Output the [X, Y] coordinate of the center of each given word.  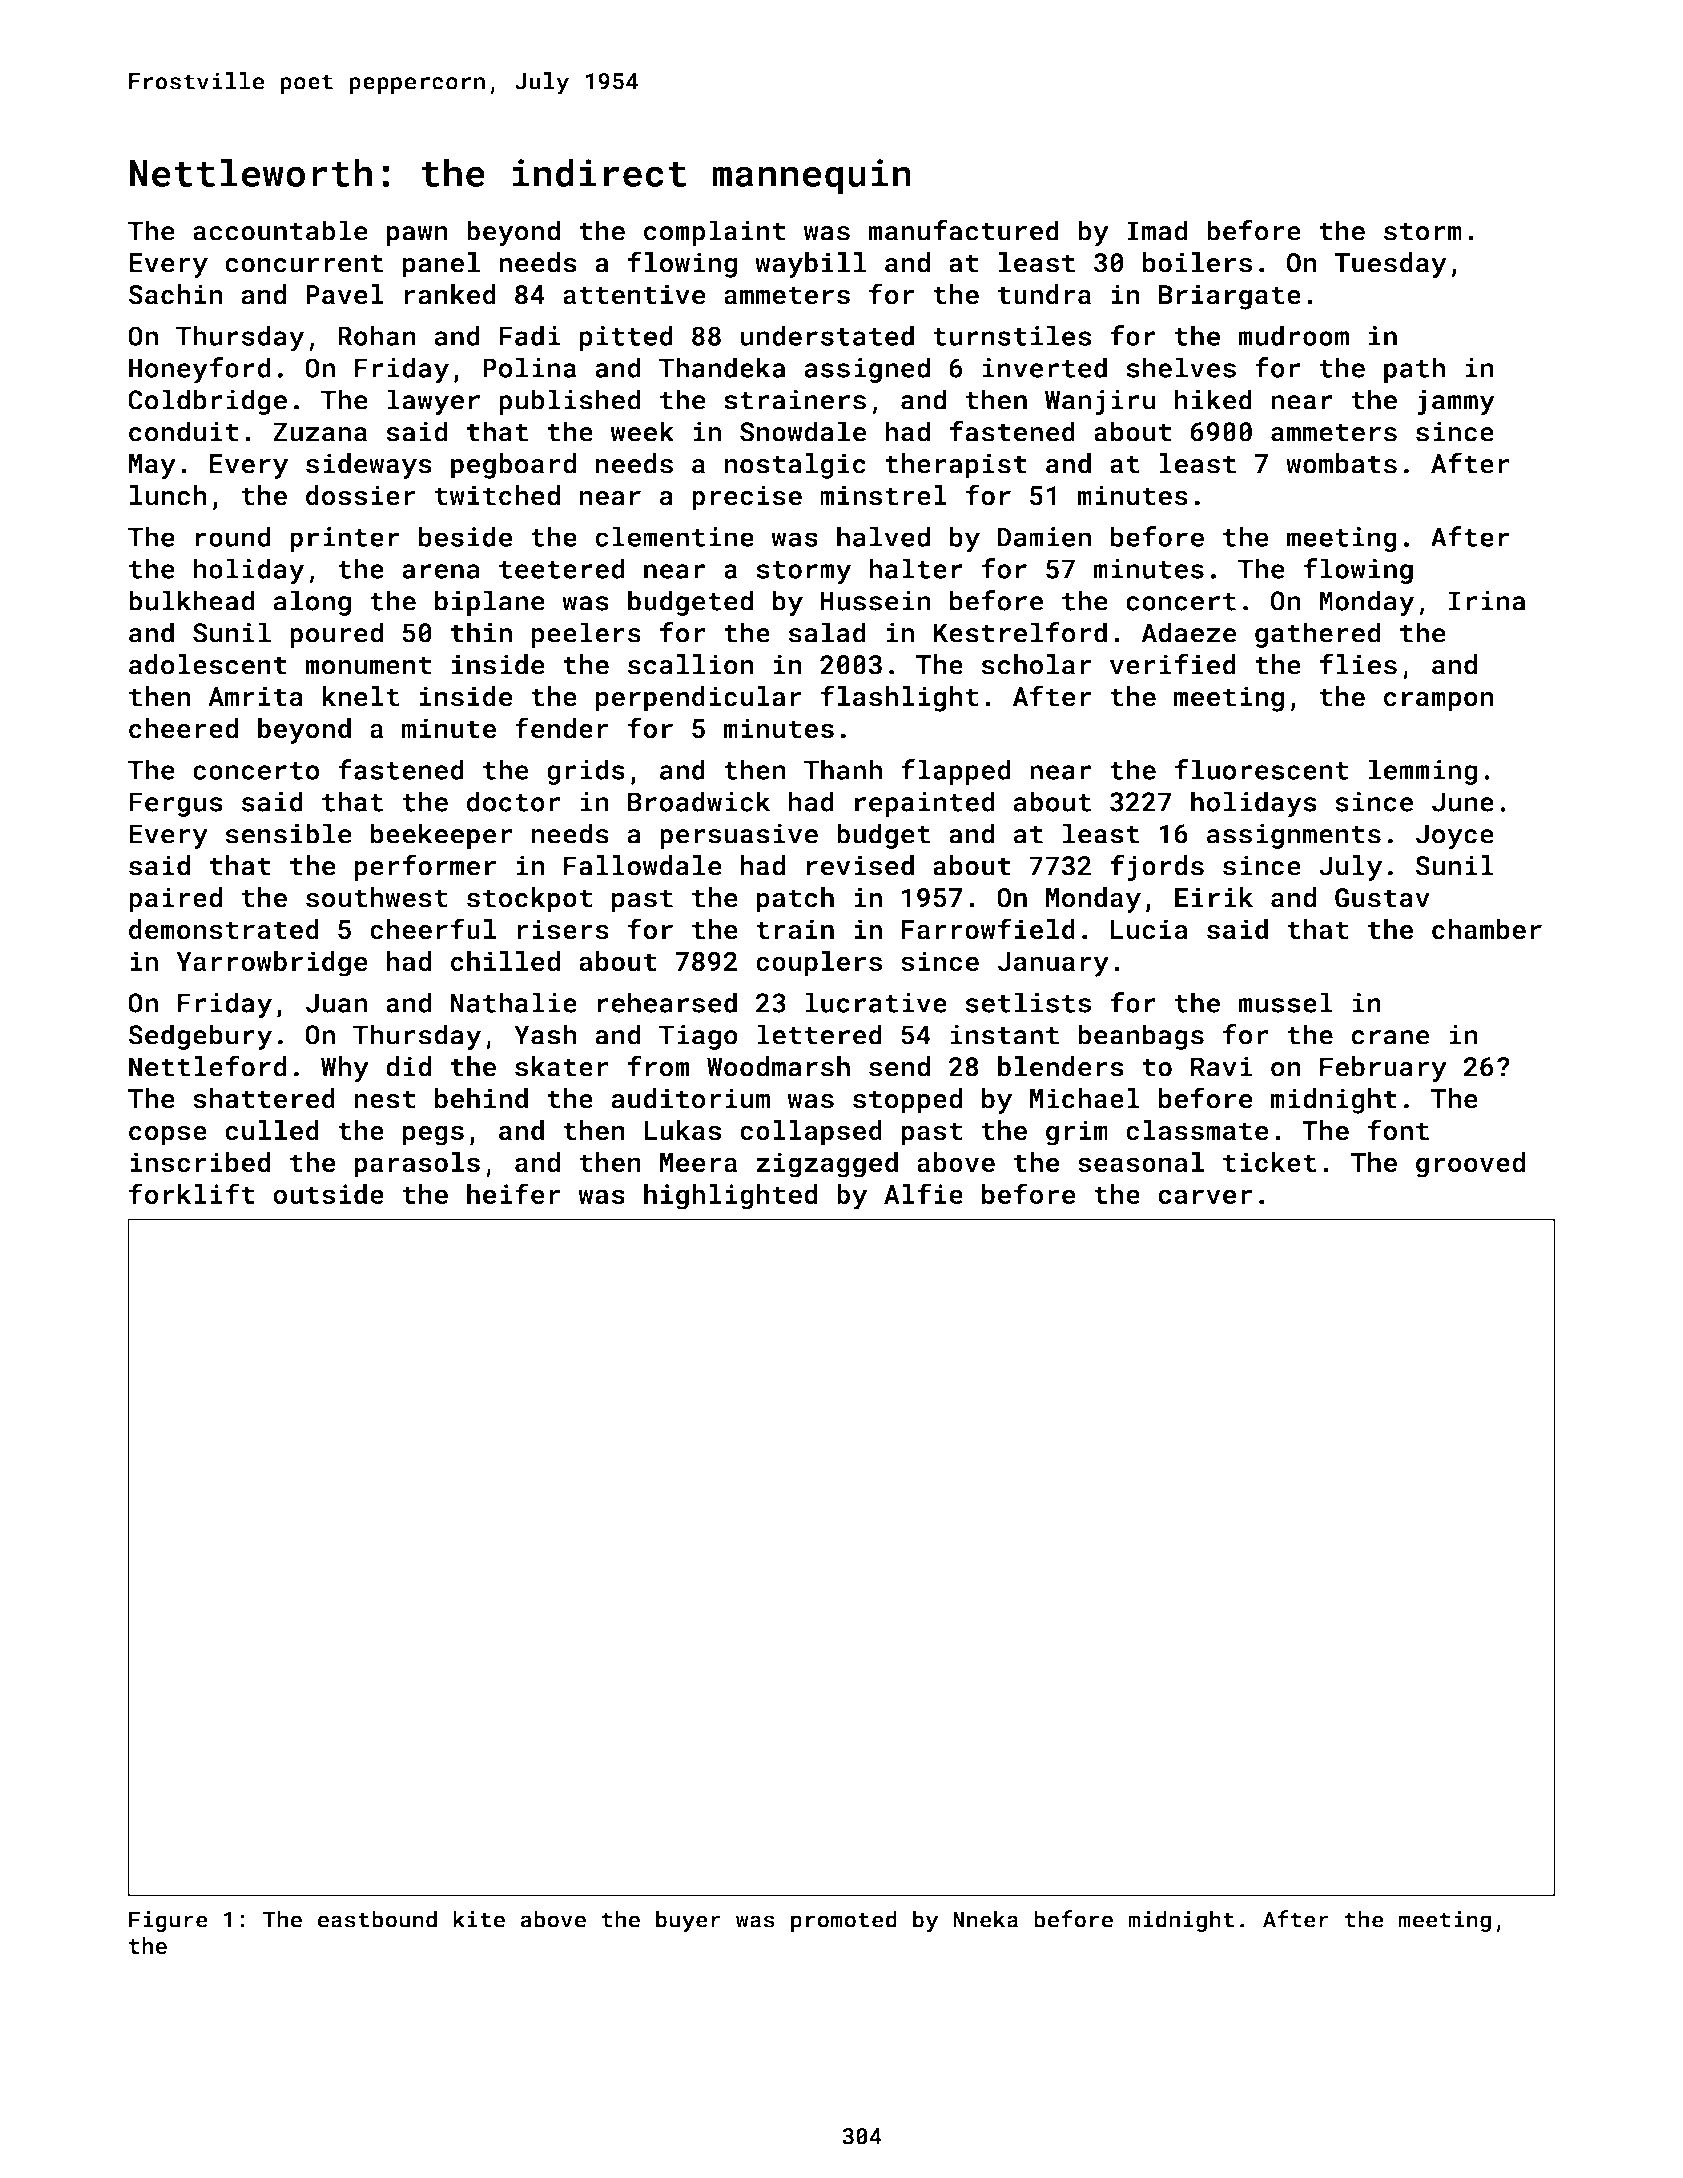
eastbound [377, 1919]
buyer [688, 1921]
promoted [844, 1921]
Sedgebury [200, 1037]
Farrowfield [988, 929]
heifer [514, 1193]
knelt [361, 696]
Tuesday [1390, 265]
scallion [691, 664]
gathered [1318, 635]
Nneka [985, 1919]
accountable [280, 230]
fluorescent [1262, 769]
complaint [715, 233]
